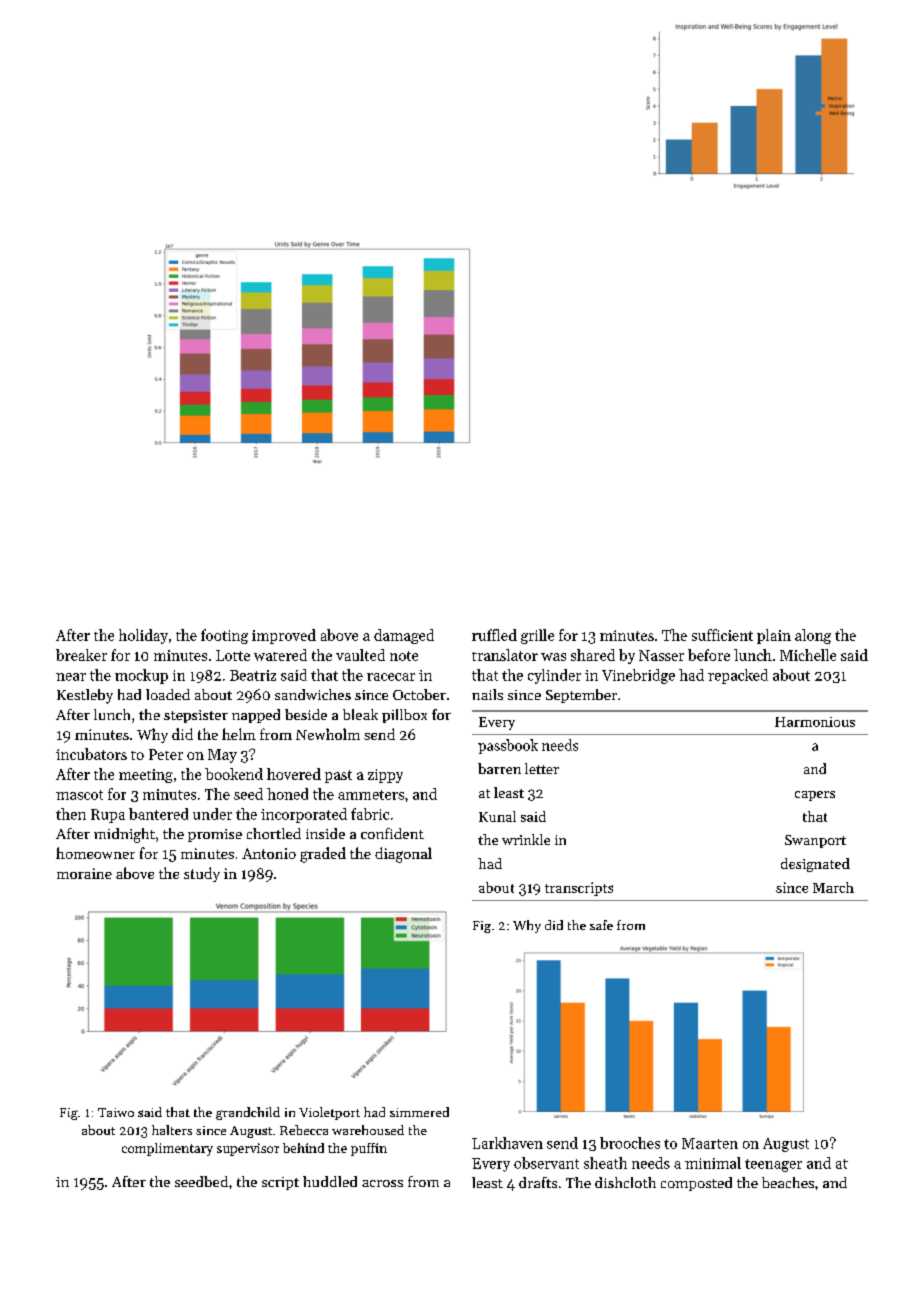  Describe the element at coordinates (382, 1183) in the page. I see `across` at that location.
